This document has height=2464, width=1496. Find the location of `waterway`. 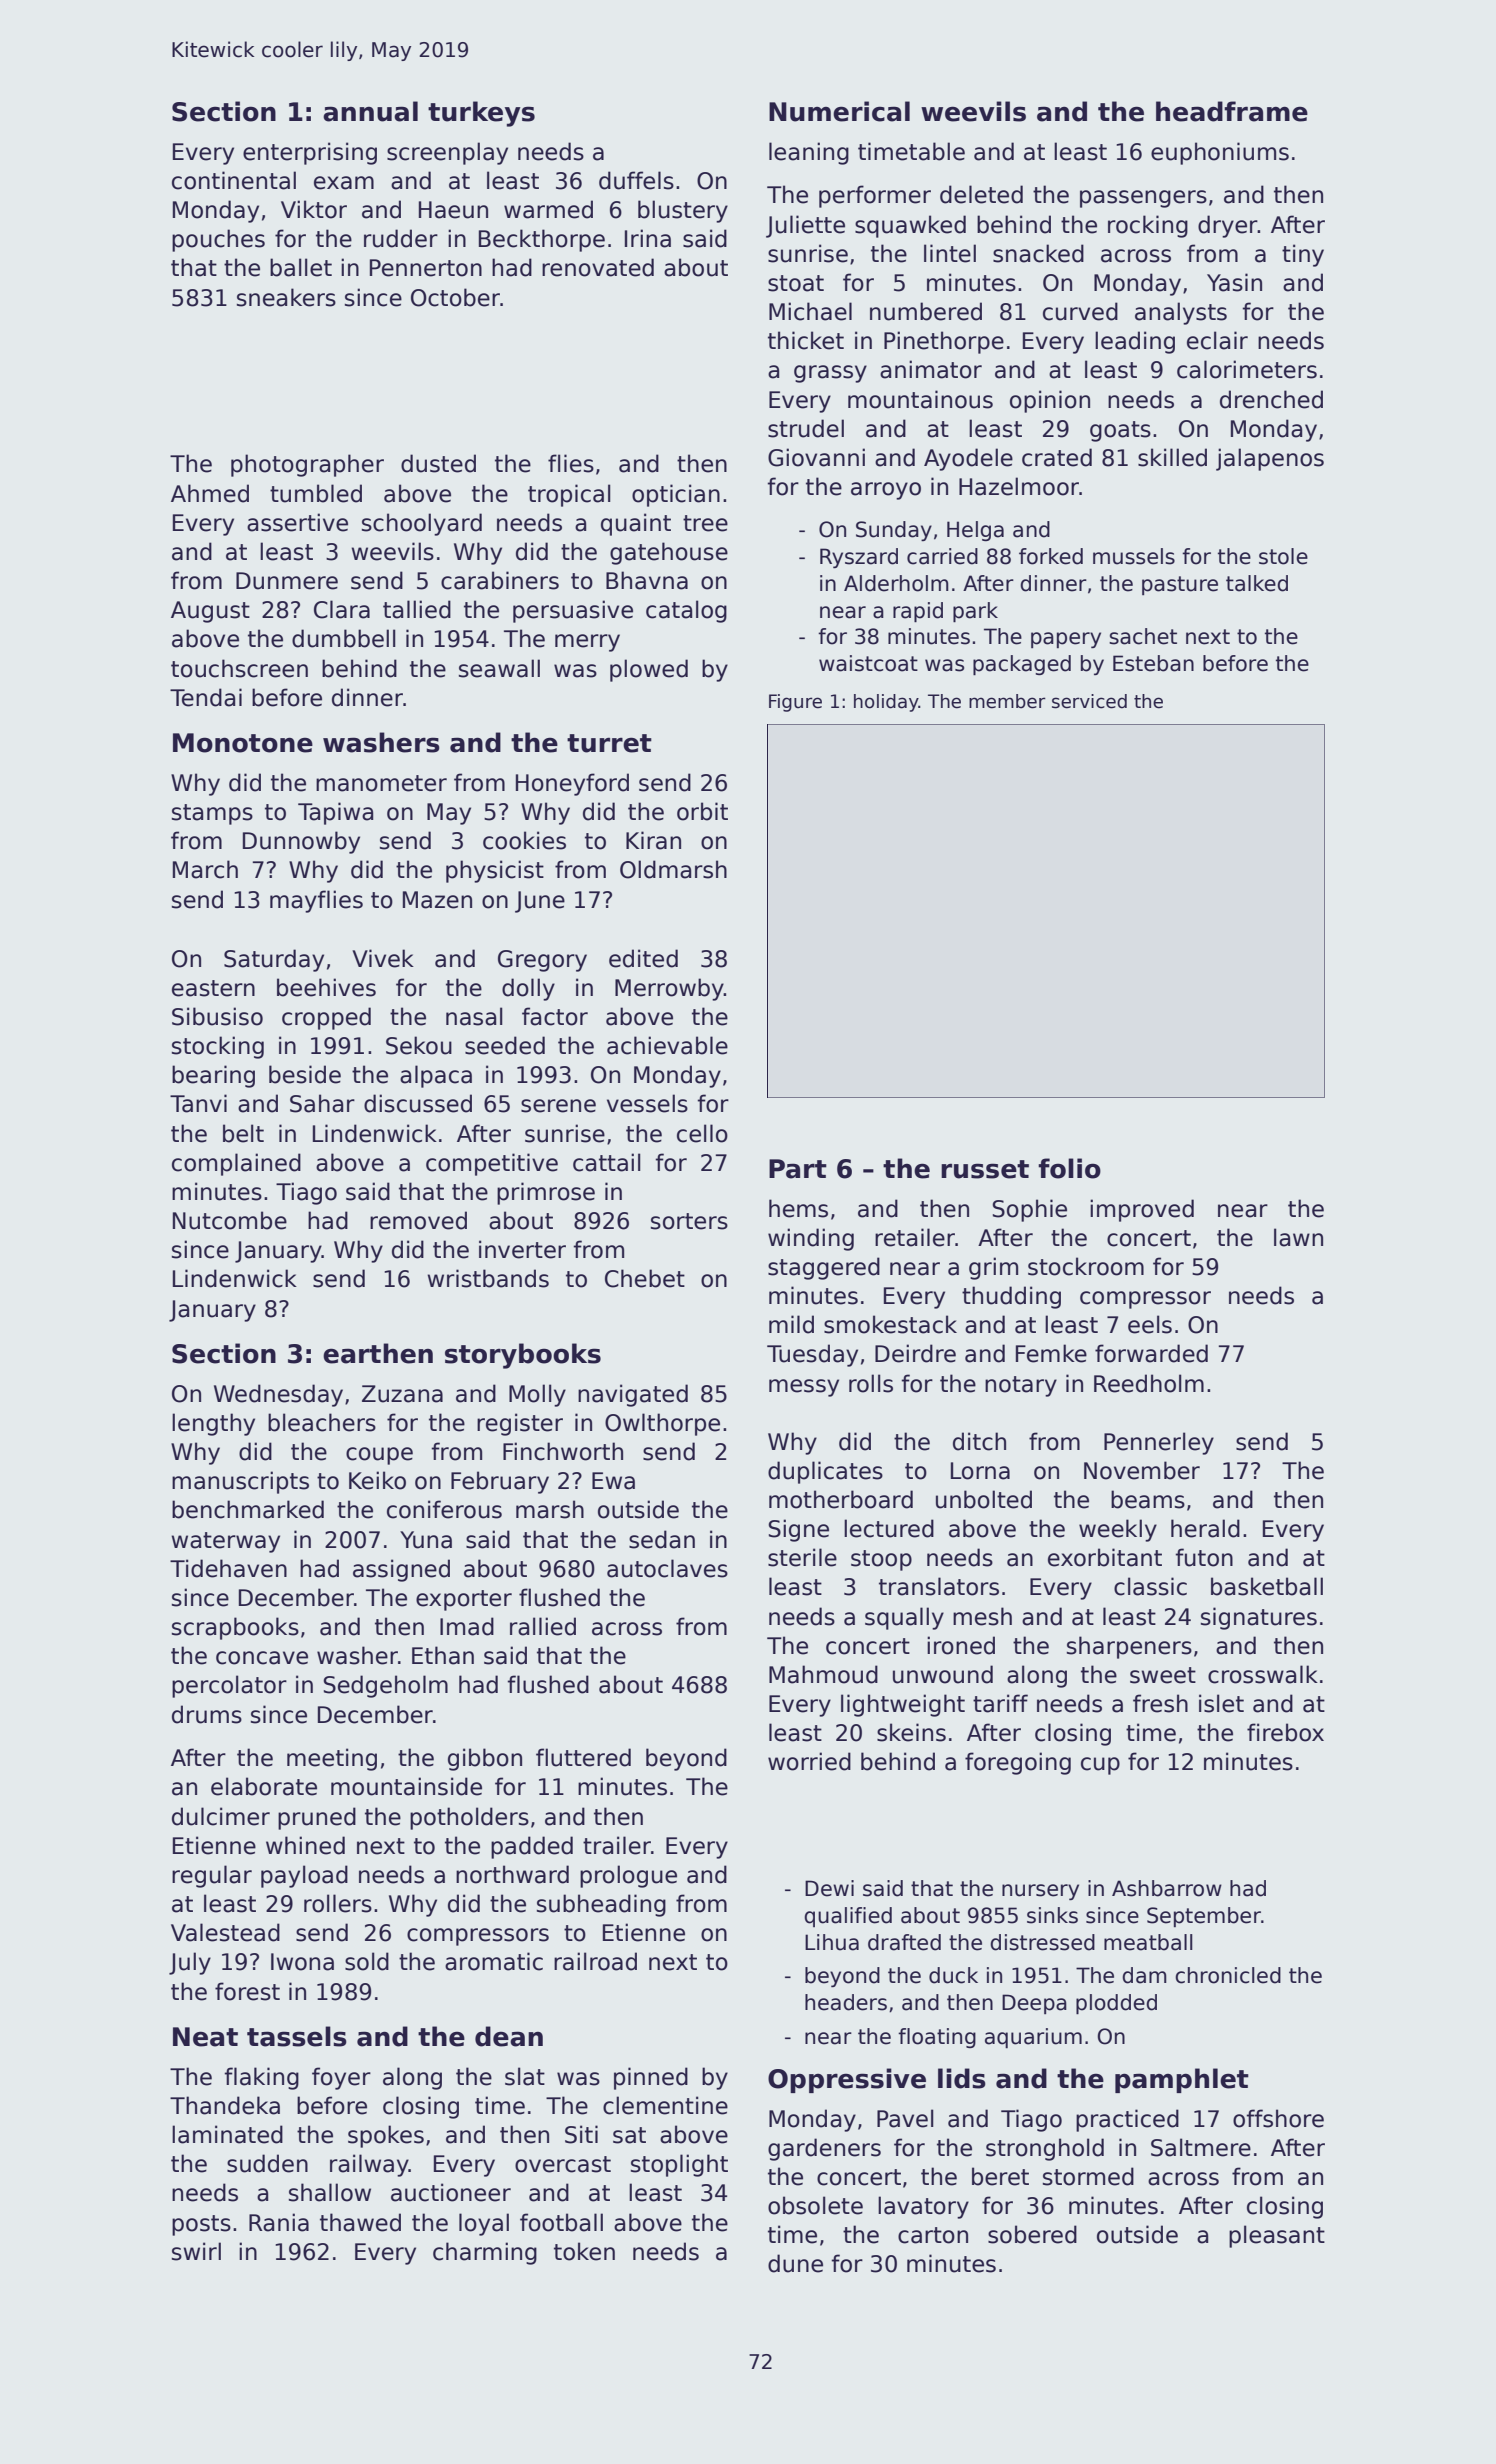

waterway is located at coordinates (225, 1542).
